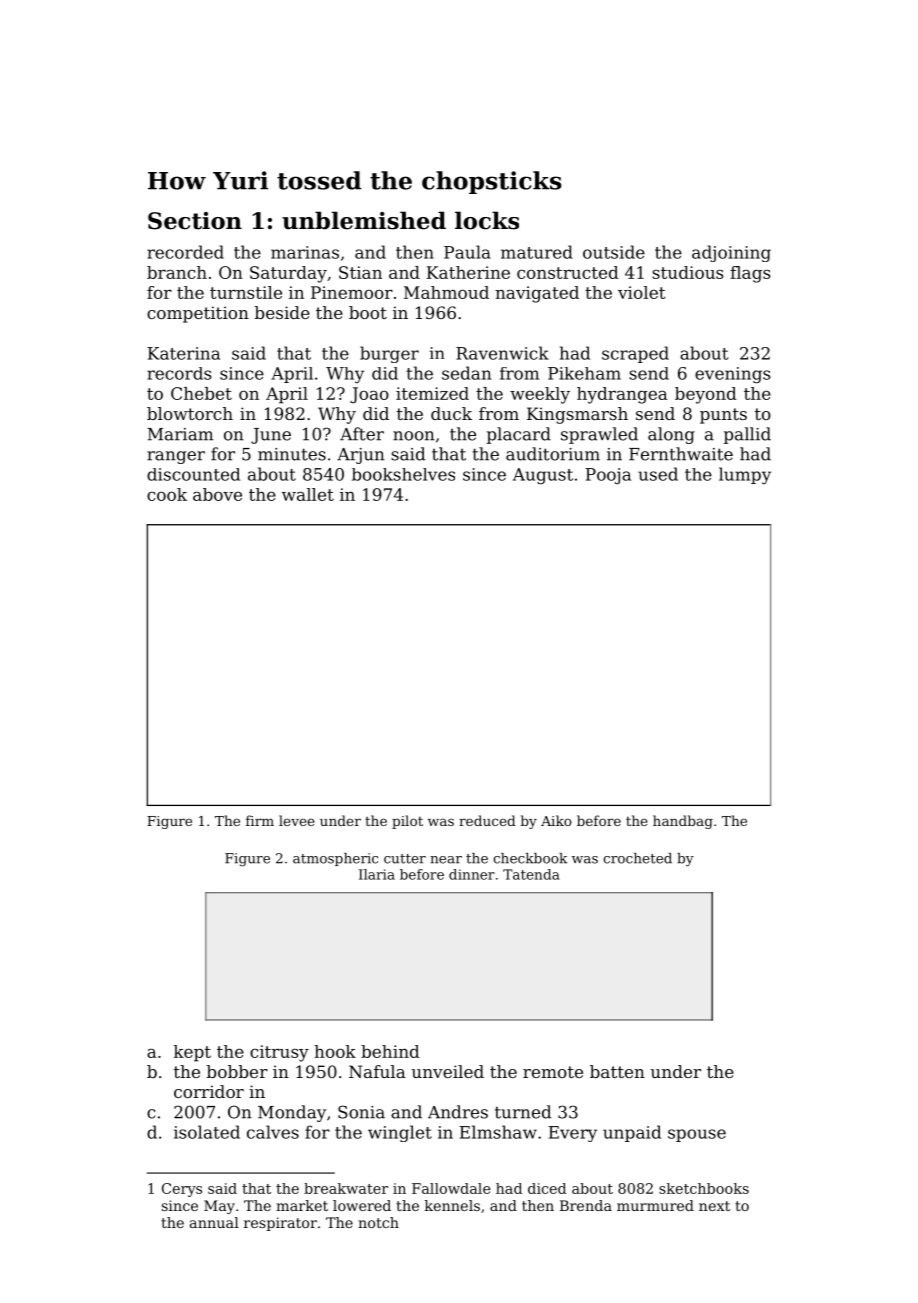 Image resolution: width=918 pixels, height=1303 pixels. What do you see at coordinates (214, 1222) in the screenshot?
I see `annual` at bounding box center [214, 1222].
